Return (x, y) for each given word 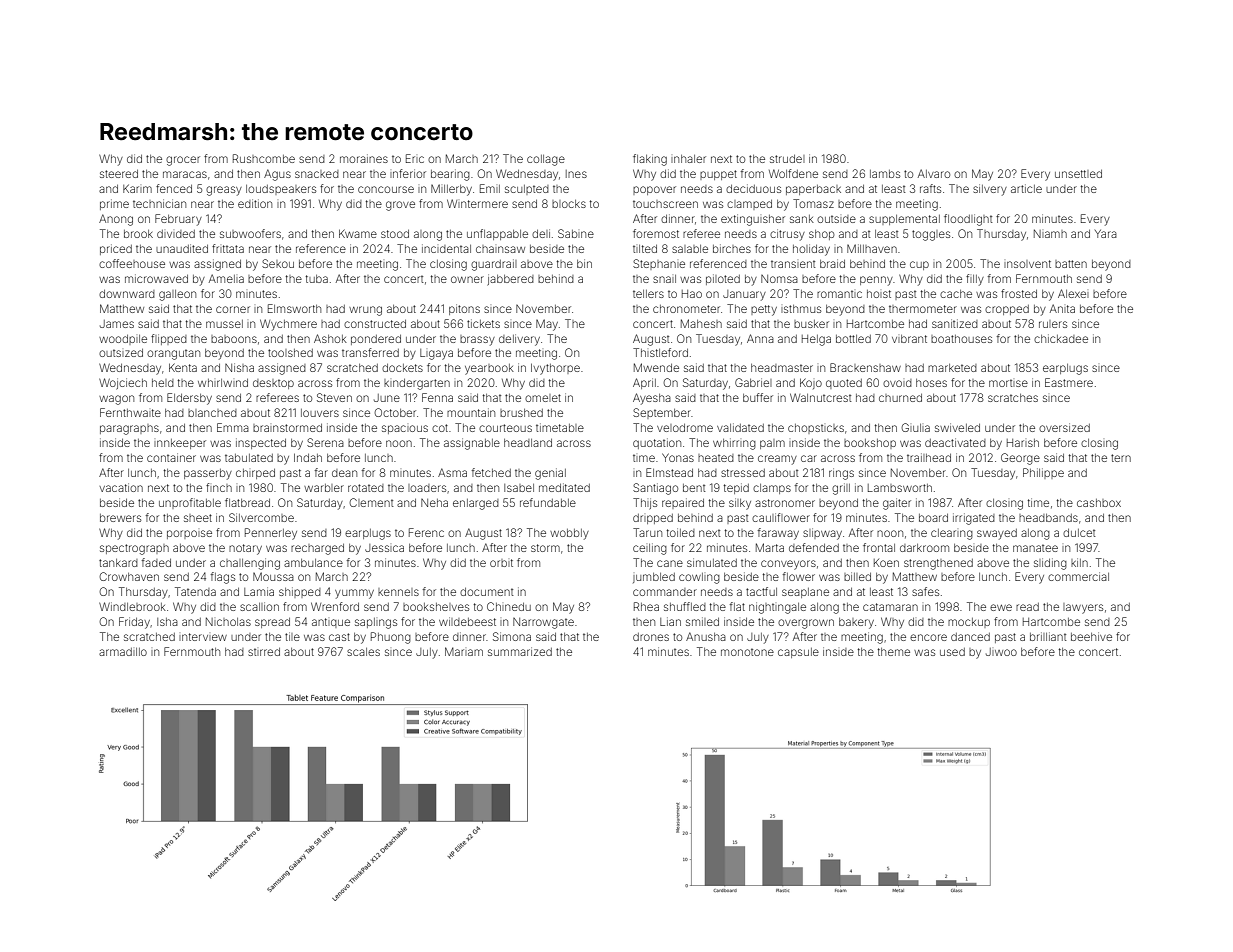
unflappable (497, 234)
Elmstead (669, 472)
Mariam (464, 651)
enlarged (476, 504)
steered (119, 174)
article (1026, 188)
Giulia (915, 427)
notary (245, 549)
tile (292, 636)
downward (127, 294)
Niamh (1050, 233)
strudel (787, 159)
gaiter (897, 504)
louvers (320, 413)
